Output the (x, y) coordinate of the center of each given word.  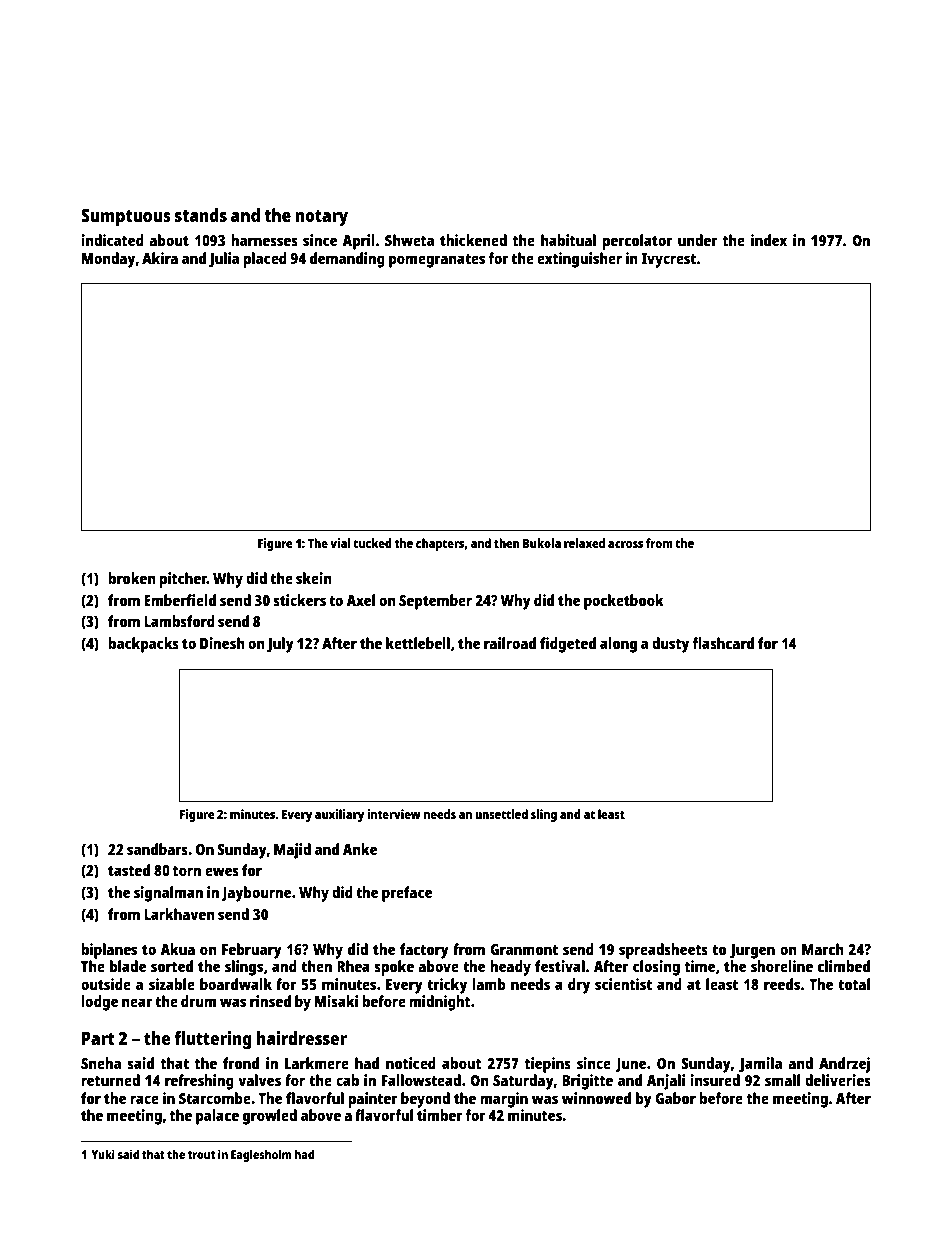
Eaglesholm (261, 1155)
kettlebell (418, 643)
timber (440, 1115)
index (769, 240)
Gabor (675, 1098)
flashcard (723, 643)
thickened (473, 240)
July (280, 645)
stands (201, 215)
